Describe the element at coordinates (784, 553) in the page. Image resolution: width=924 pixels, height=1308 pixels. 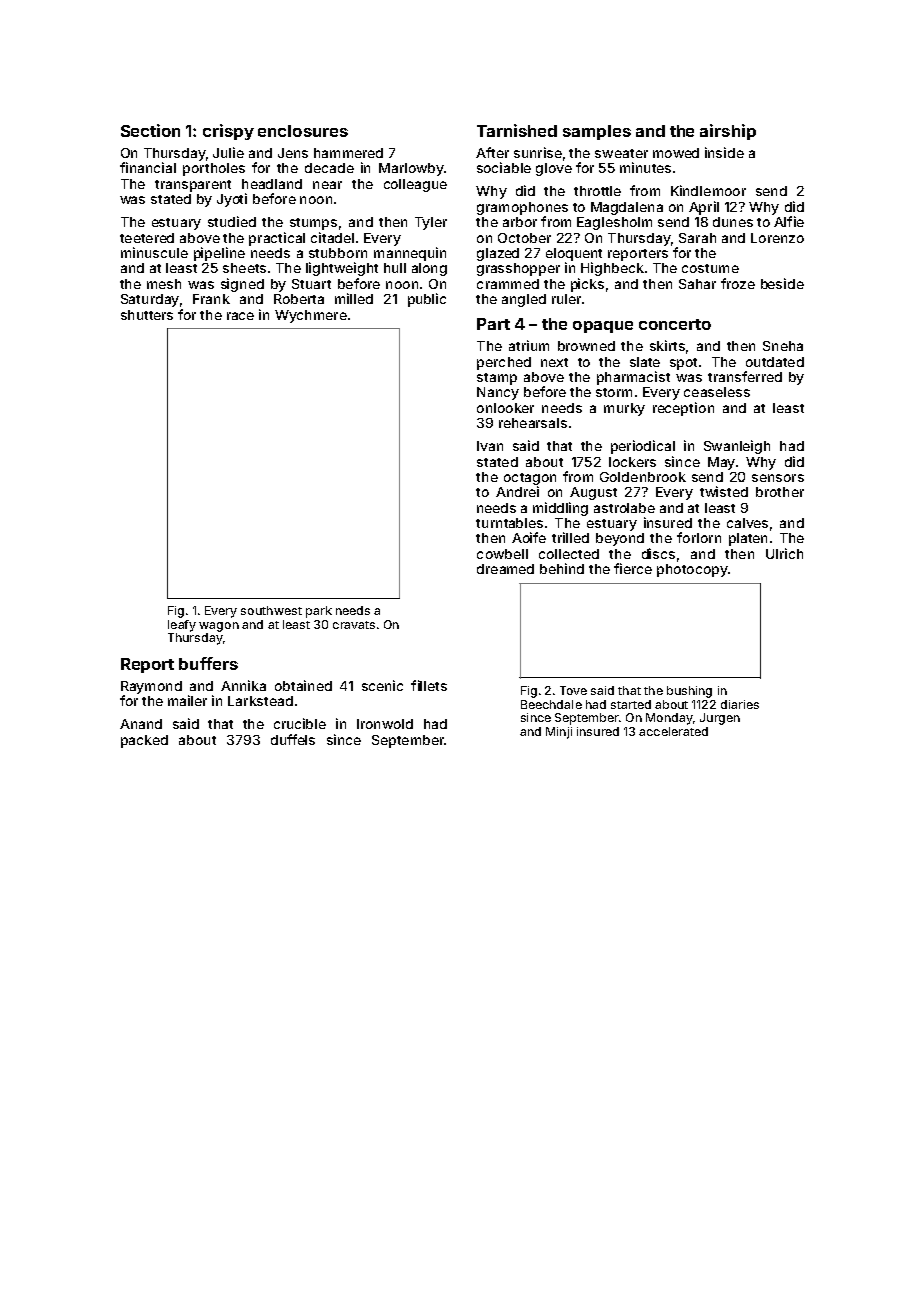
I see `Ulrich` at that location.
